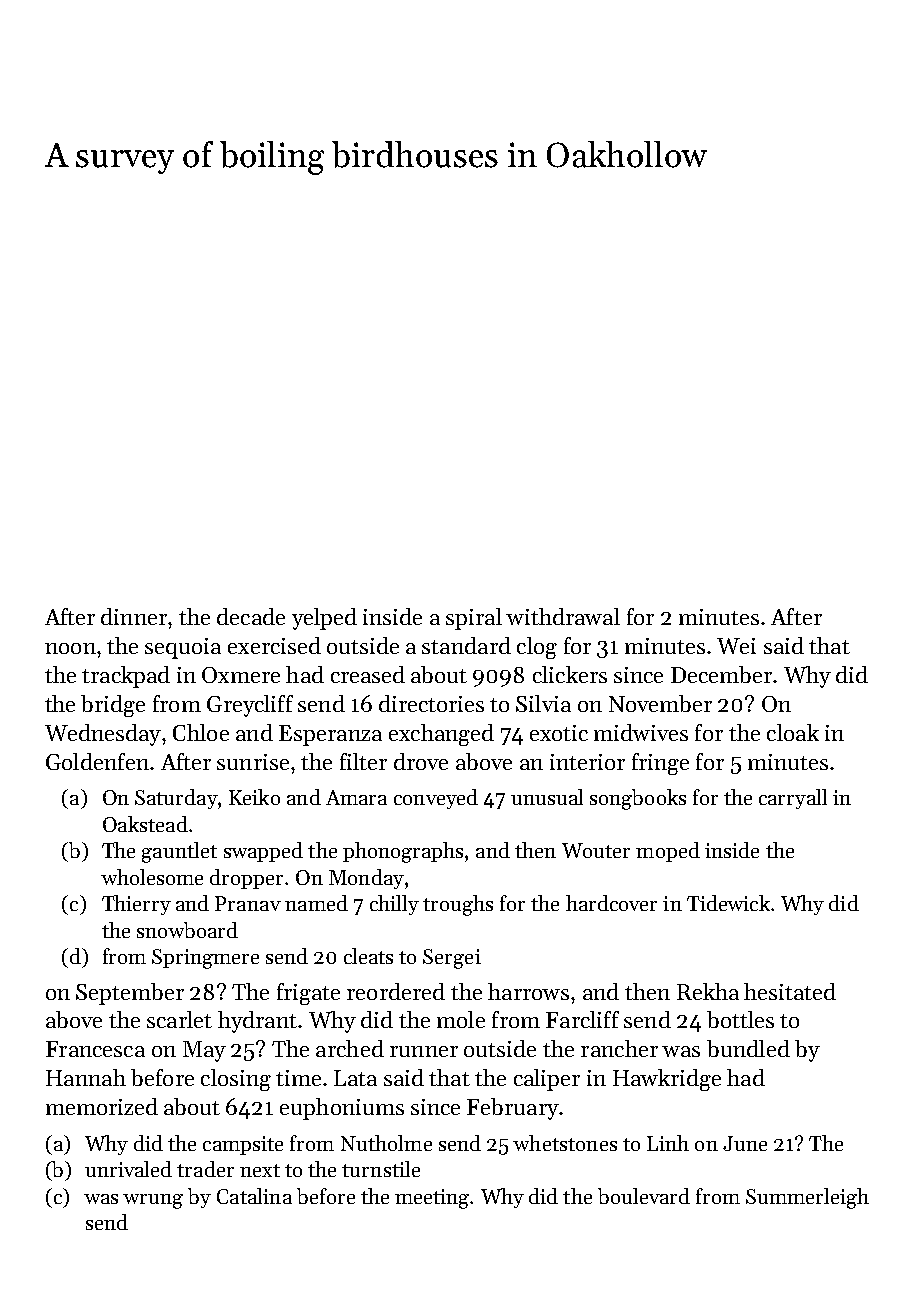 The height and width of the screenshot is (1314, 924). What do you see at coordinates (95, 1049) in the screenshot?
I see `Francesca` at bounding box center [95, 1049].
